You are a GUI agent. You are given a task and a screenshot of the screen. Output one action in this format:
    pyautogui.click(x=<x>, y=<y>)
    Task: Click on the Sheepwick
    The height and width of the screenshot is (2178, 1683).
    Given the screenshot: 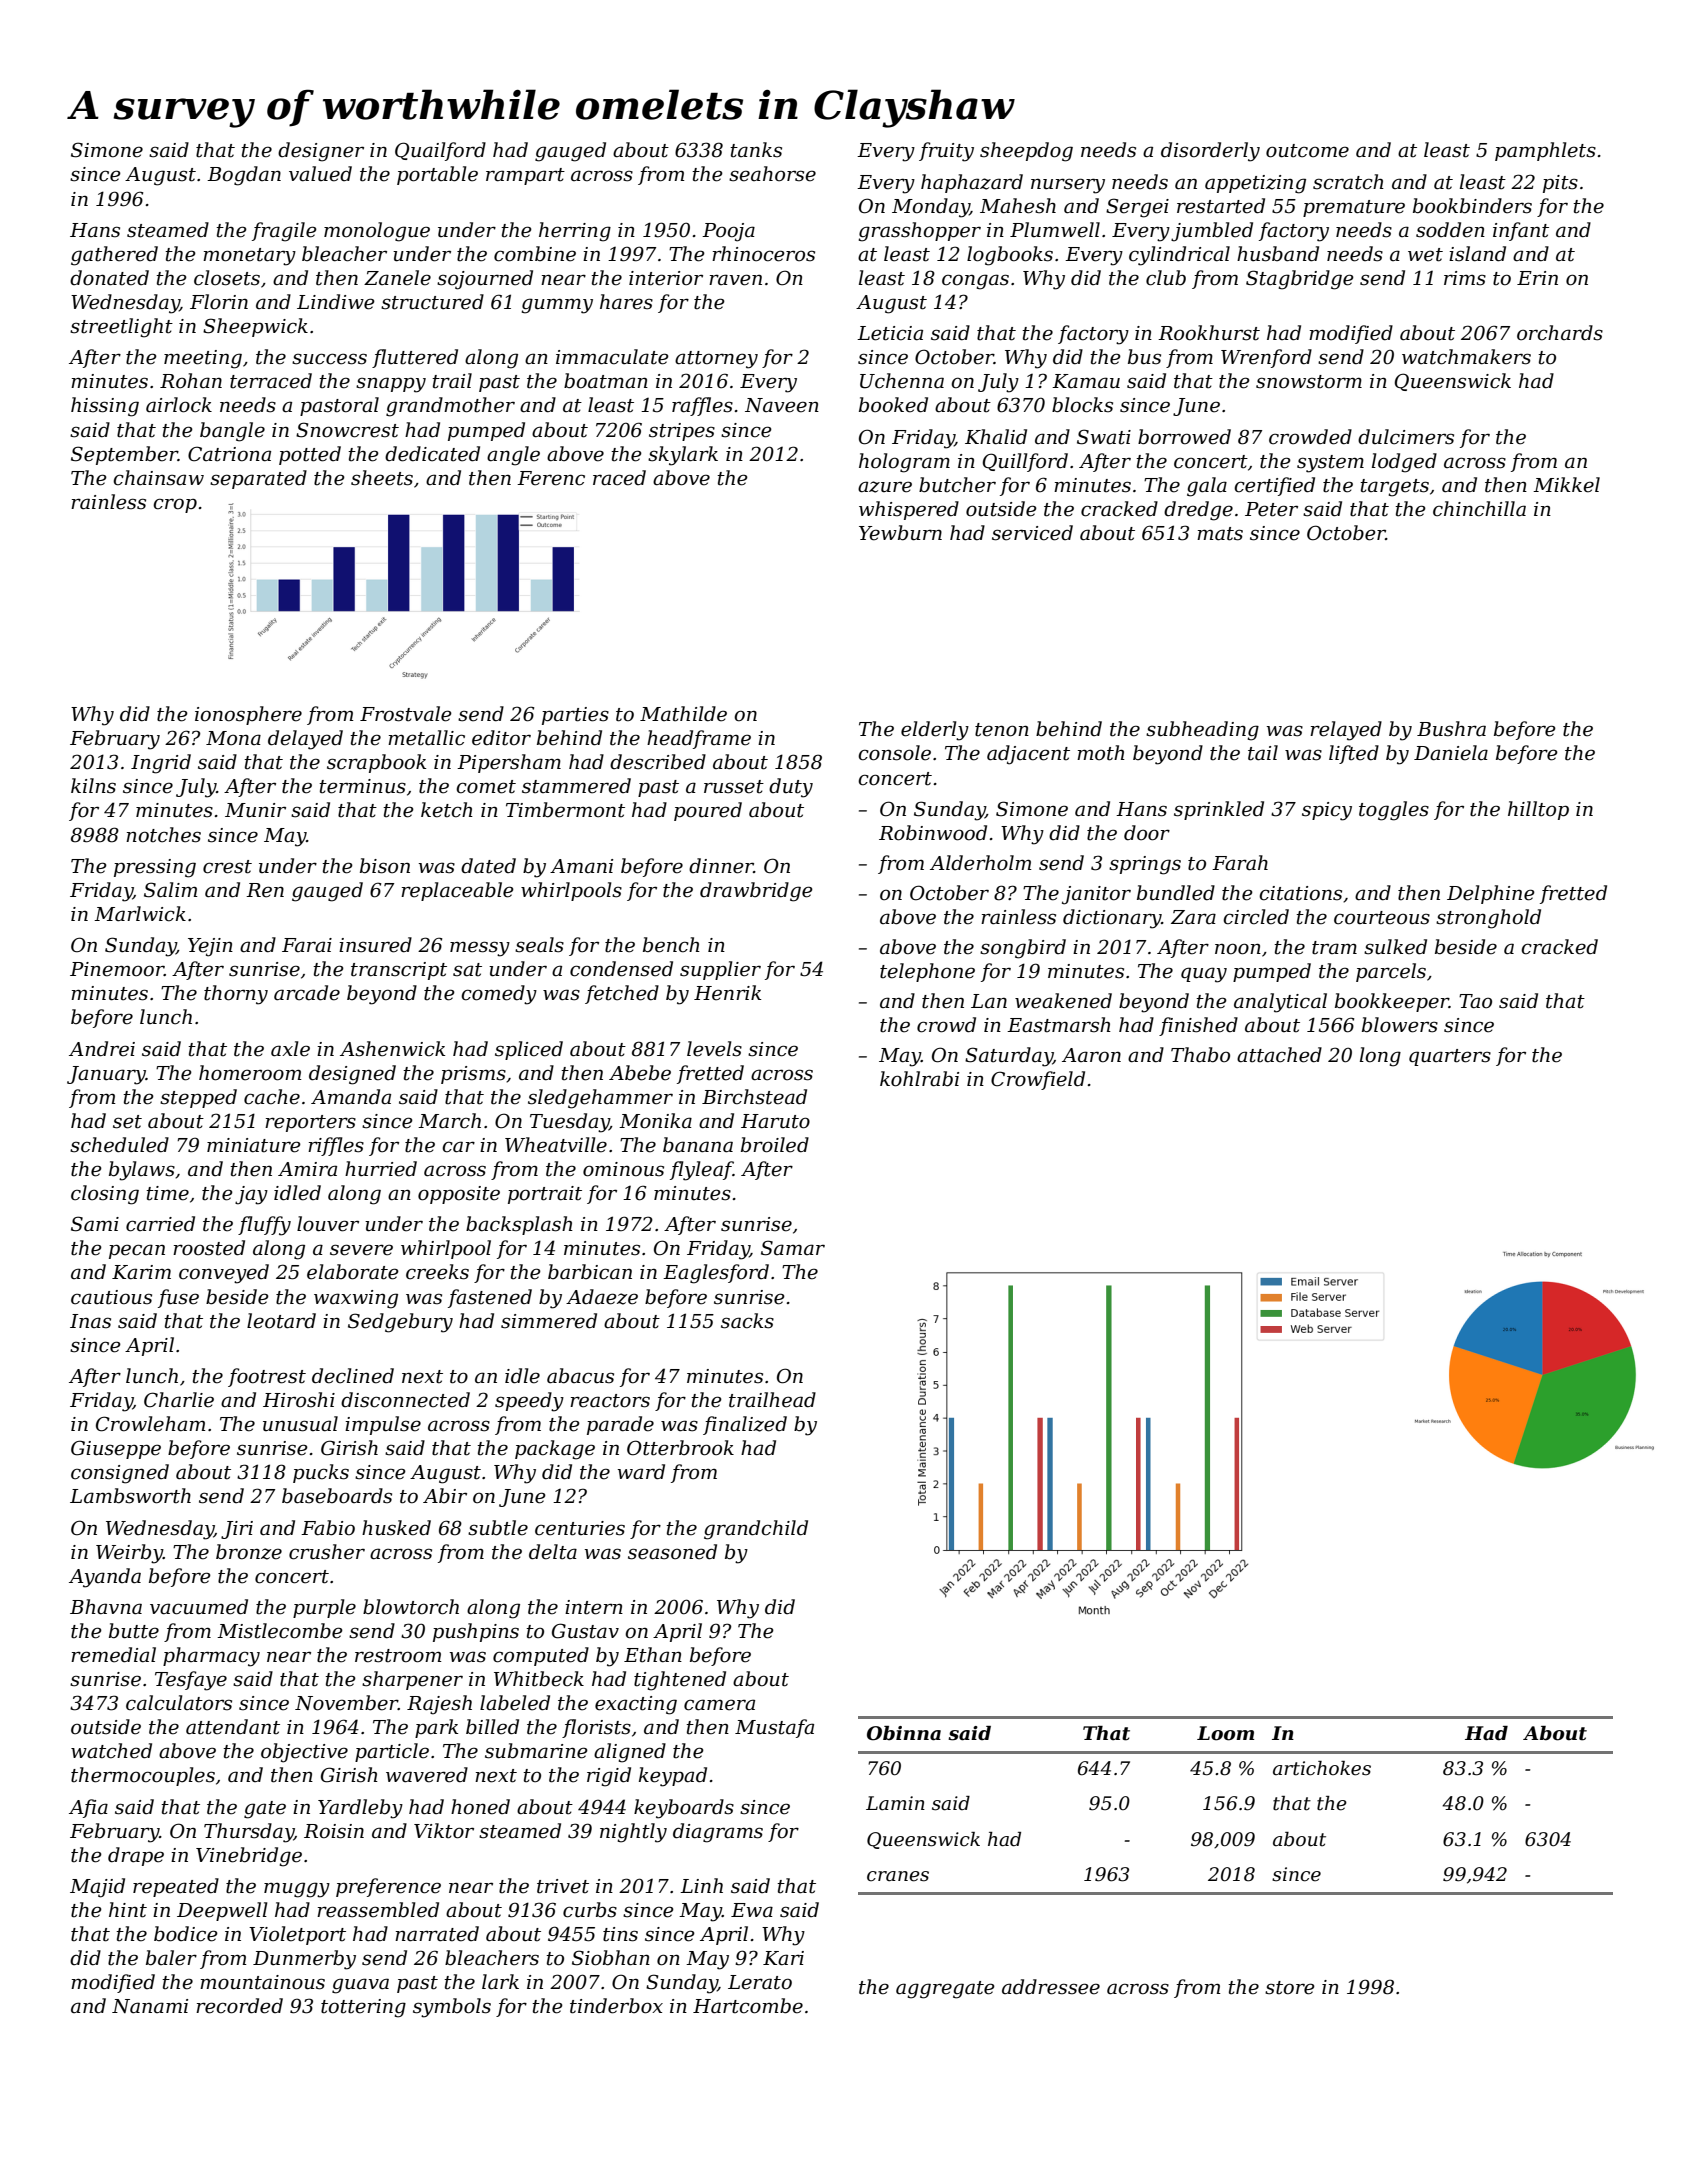 What is the action you would take?
    pyautogui.click(x=255, y=327)
